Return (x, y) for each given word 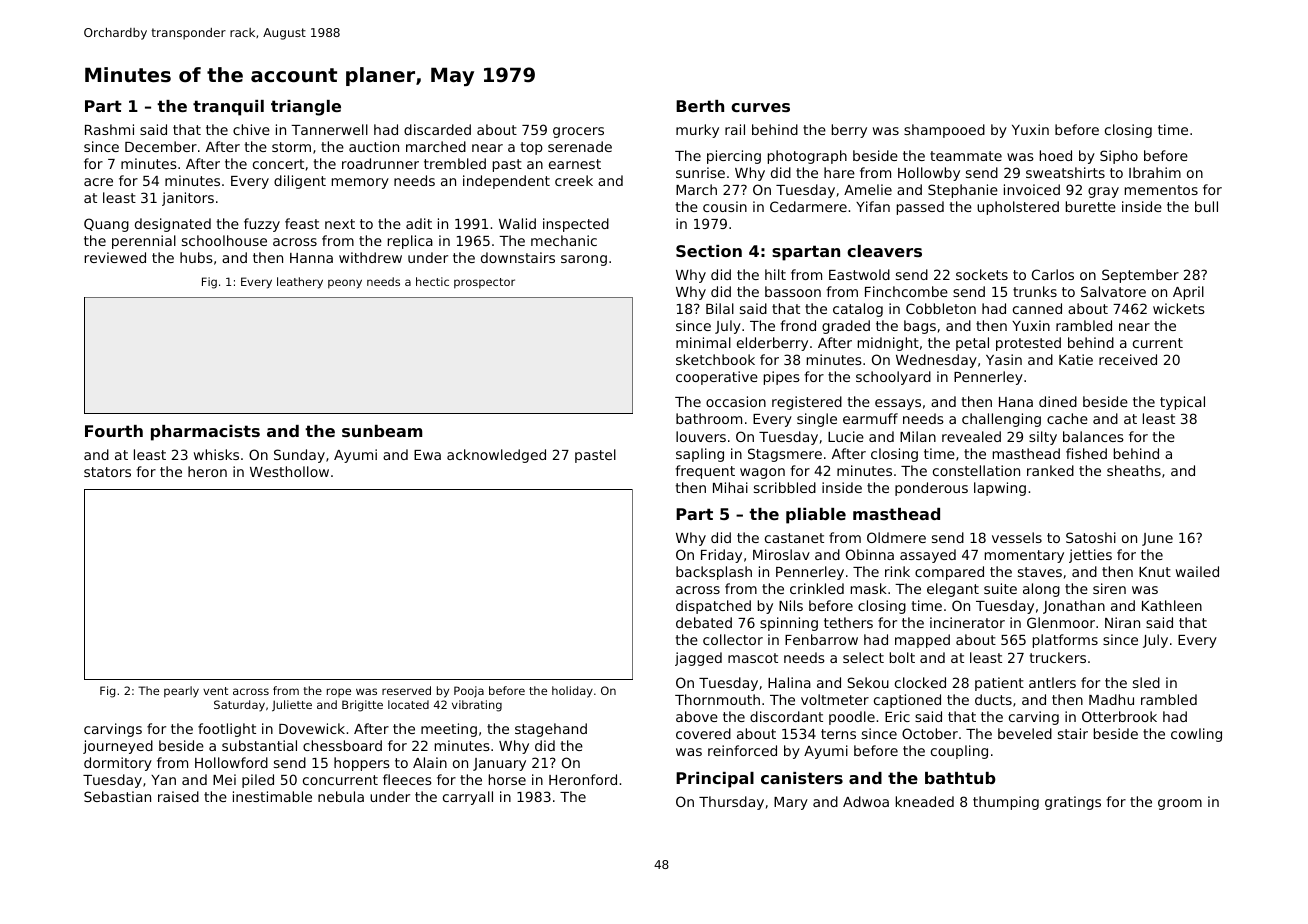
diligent (300, 182)
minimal (703, 342)
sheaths (1134, 470)
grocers (578, 132)
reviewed (115, 257)
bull (1206, 206)
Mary (791, 803)
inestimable (272, 796)
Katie (1076, 359)
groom (1180, 804)
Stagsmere (785, 455)
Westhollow (289, 471)
